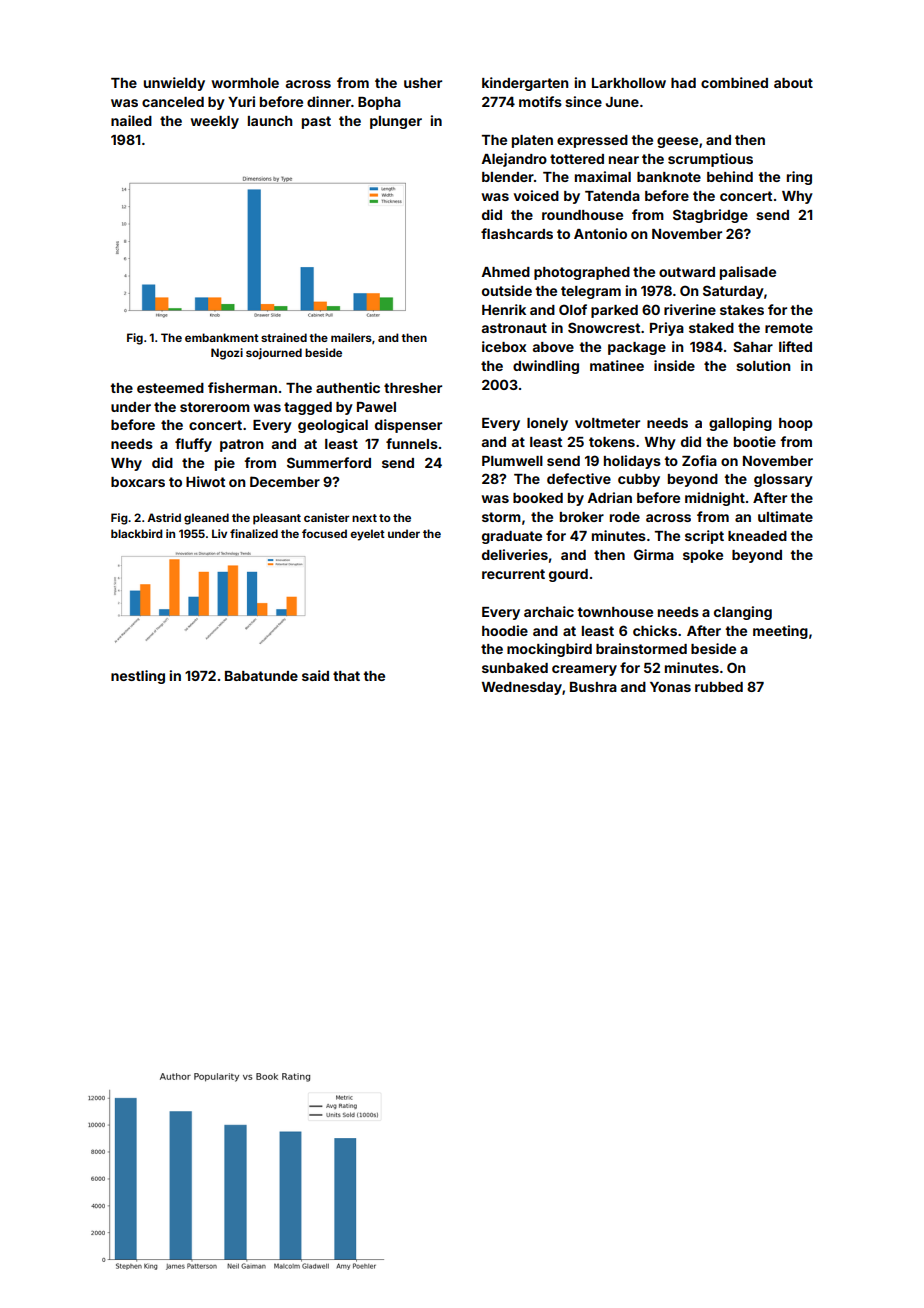  I want to click on embankment, so click(222, 337).
